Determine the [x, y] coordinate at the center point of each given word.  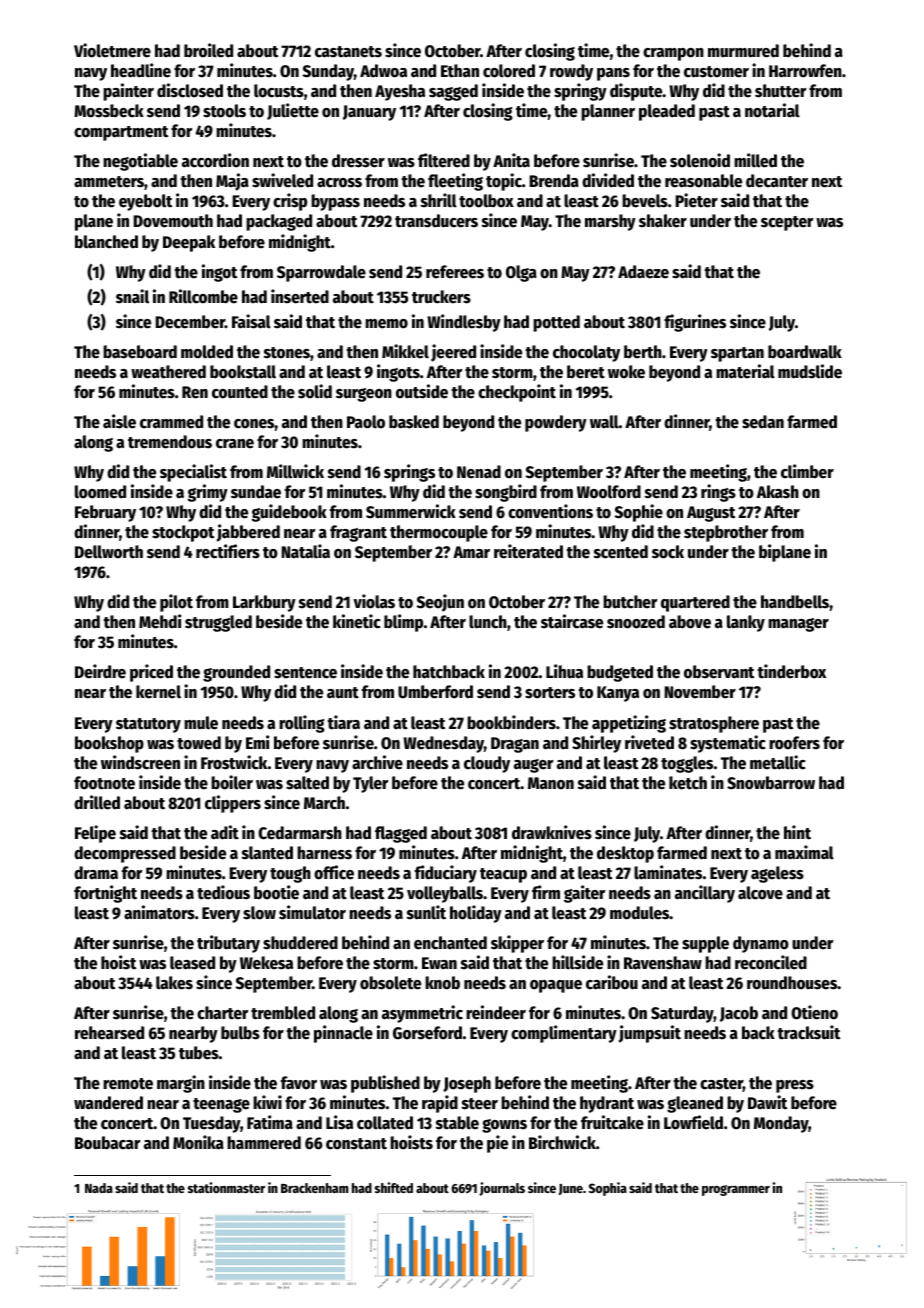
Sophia [608, 1189]
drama [96, 873]
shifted [394, 1187]
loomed [100, 492]
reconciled [771, 962]
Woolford [609, 492]
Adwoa [383, 71]
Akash [778, 492]
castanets [348, 52]
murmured [743, 51]
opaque [556, 986]
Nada [99, 1188]
